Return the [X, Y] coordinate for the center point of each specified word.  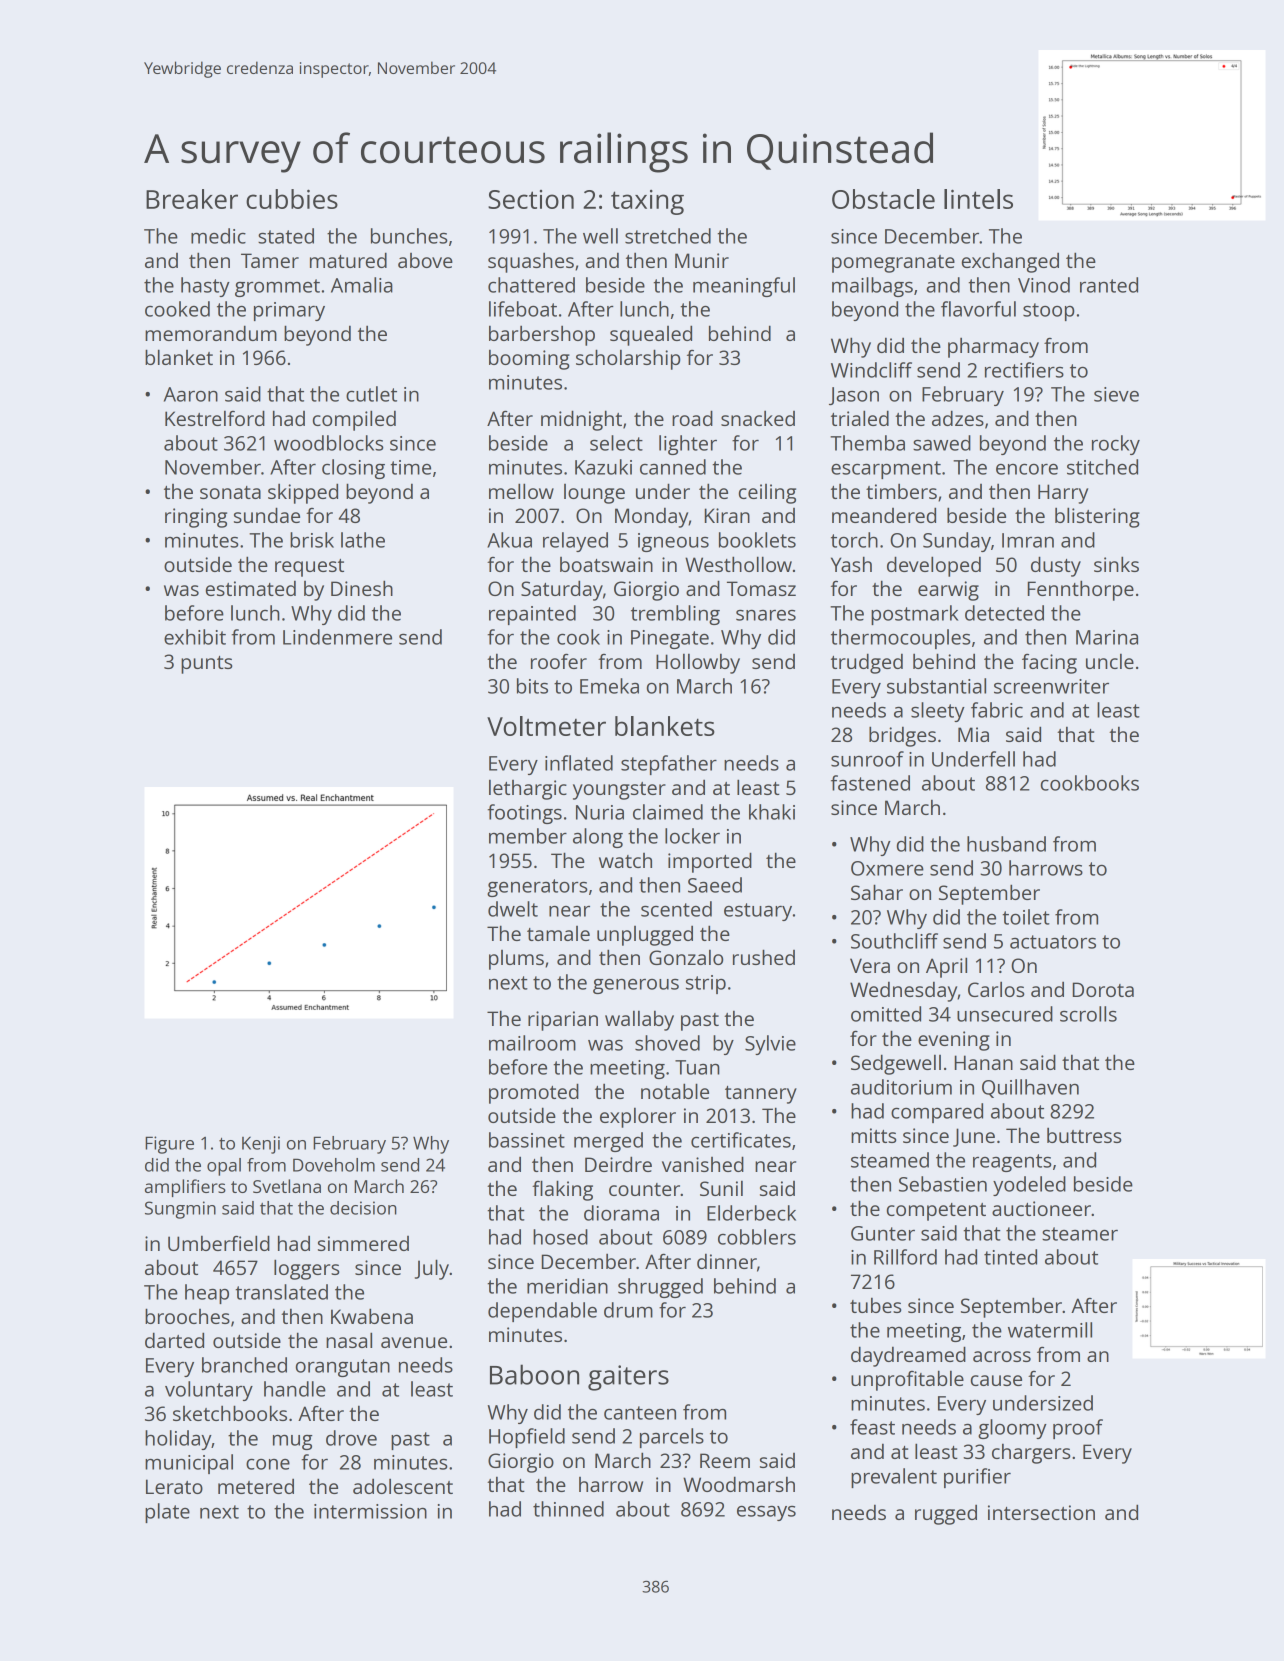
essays [766, 1513]
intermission [370, 1511]
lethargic [528, 790]
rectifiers [1024, 370]
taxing [647, 202]
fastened [870, 783]
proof [1078, 1429]
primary [289, 311]
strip [706, 984]
